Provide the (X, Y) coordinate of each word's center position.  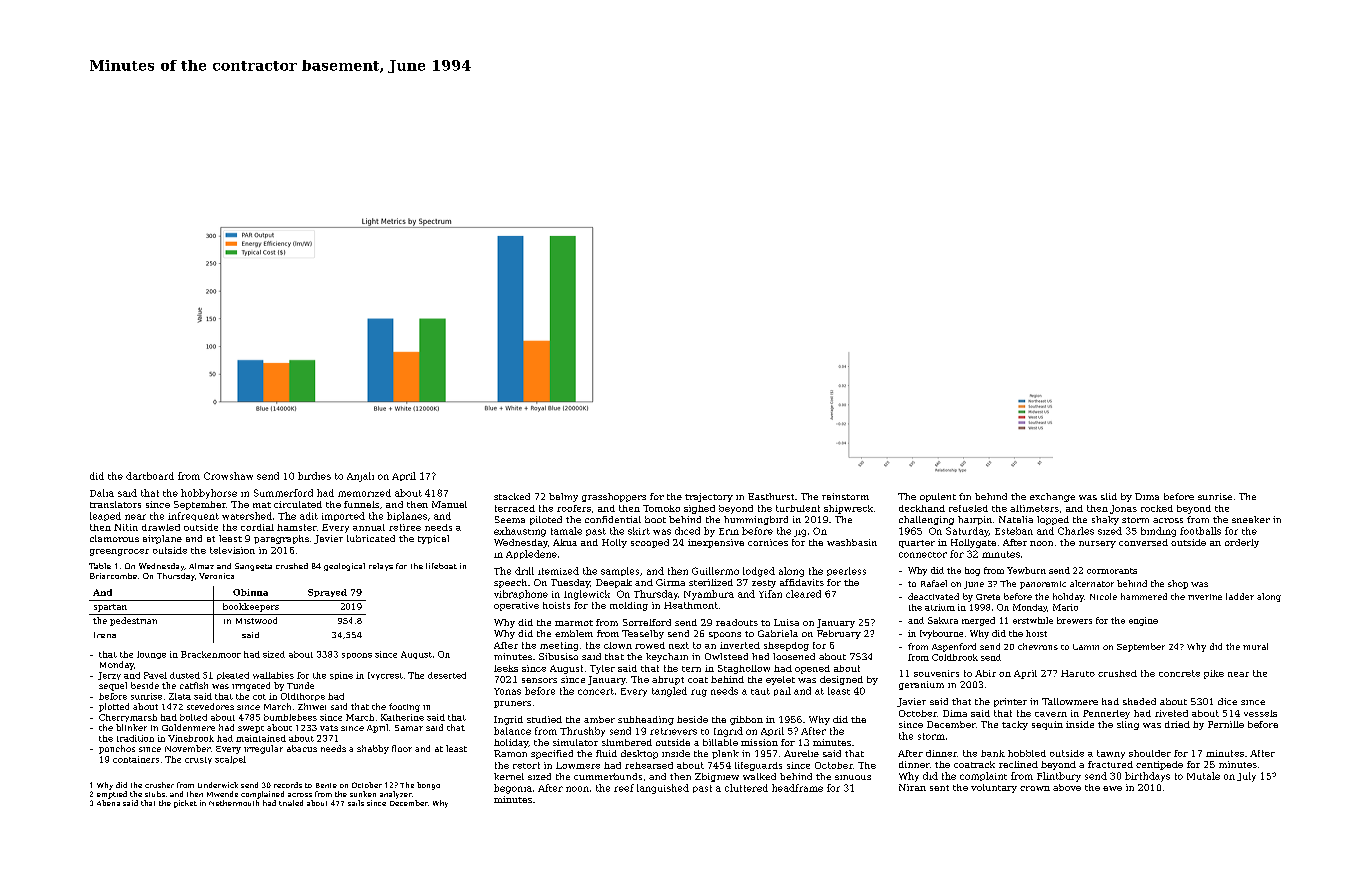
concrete (1179, 673)
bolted (193, 717)
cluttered (746, 788)
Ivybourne (941, 634)
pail (782, 691)
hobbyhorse (209, 494)
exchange (1052, 497)
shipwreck (848, 509)
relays (381, 567)
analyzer (396, 795)
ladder (1240, 596)
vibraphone (521, 594)
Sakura (943, 620)
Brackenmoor (211, 654)
